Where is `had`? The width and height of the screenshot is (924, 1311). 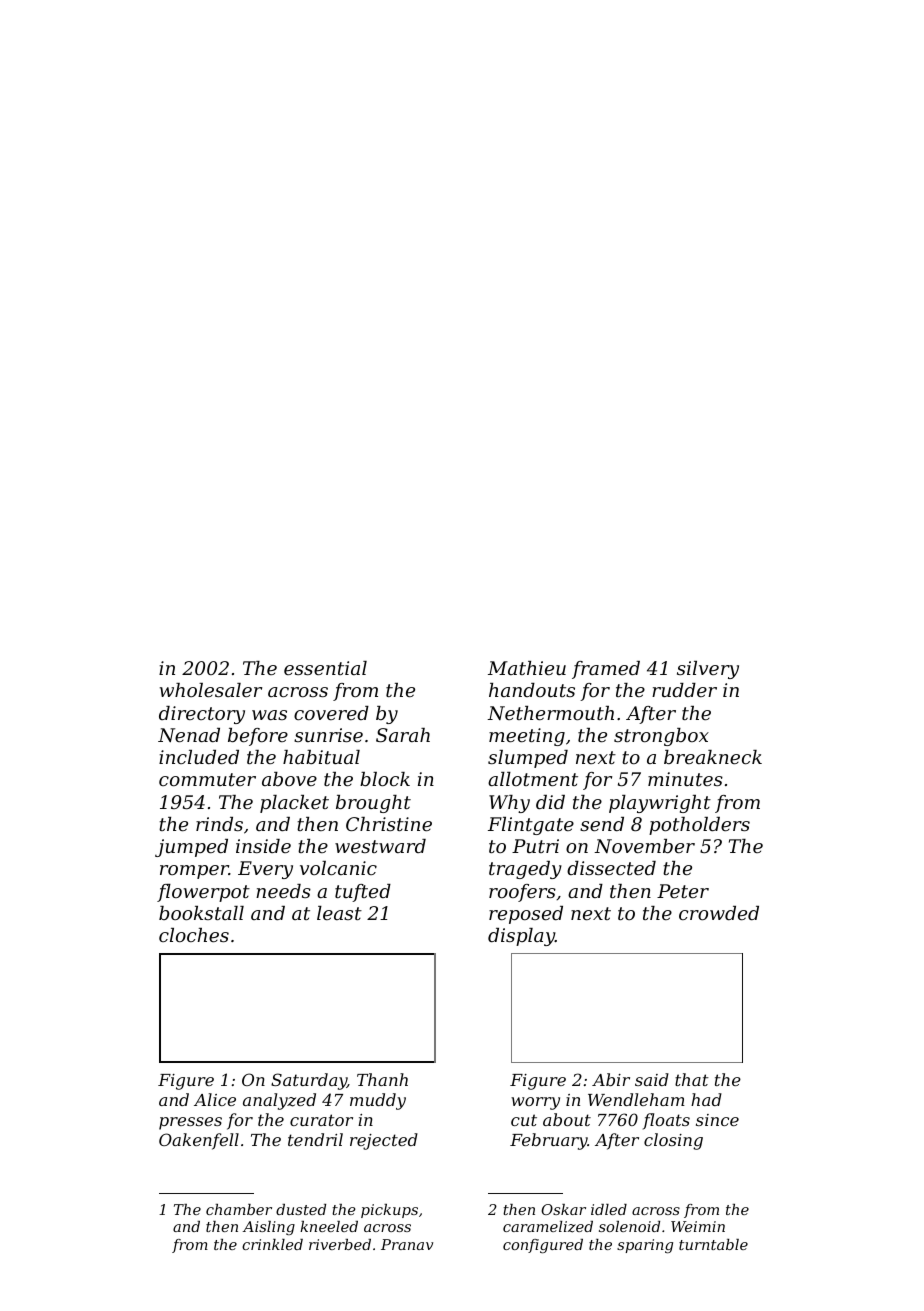
had is located at coordinates (706, 1099).
